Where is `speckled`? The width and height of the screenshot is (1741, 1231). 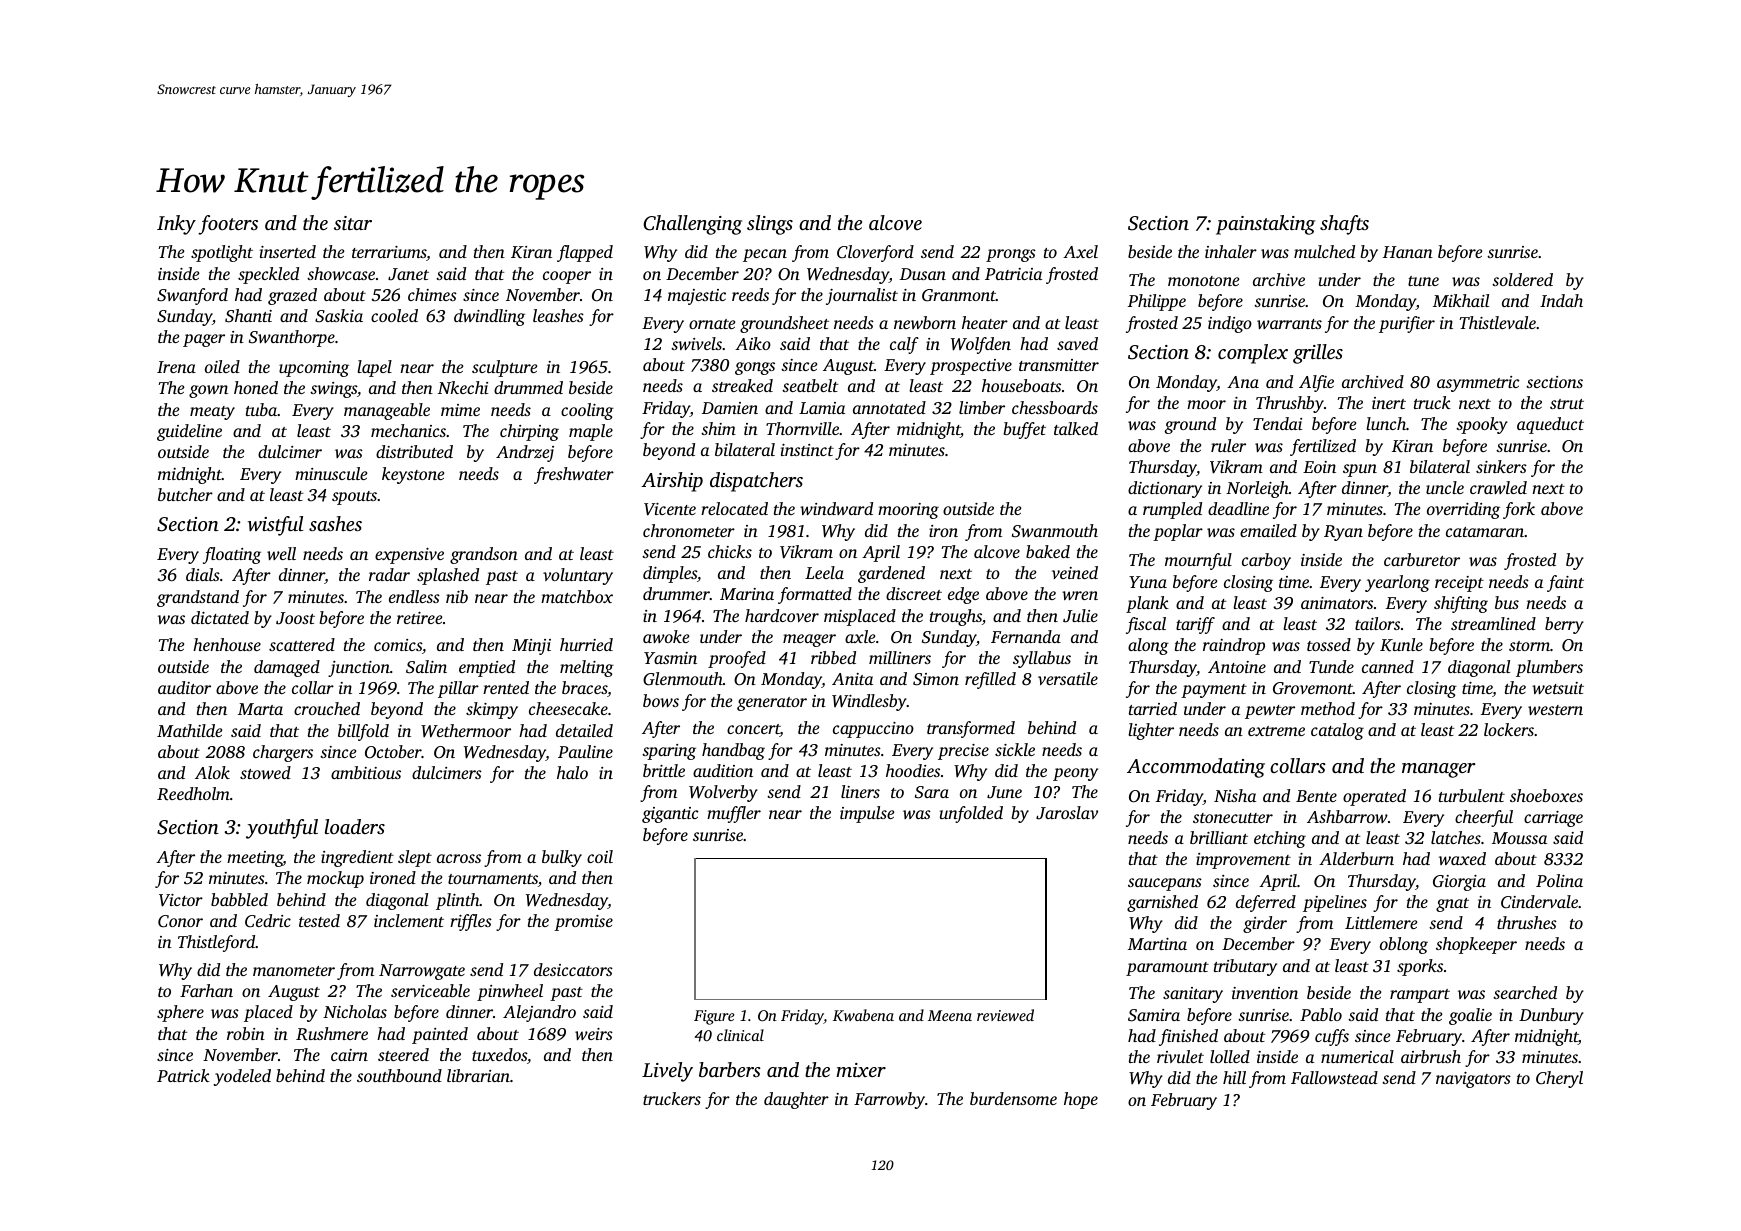 speckled is located at coordinates (268, 275).
